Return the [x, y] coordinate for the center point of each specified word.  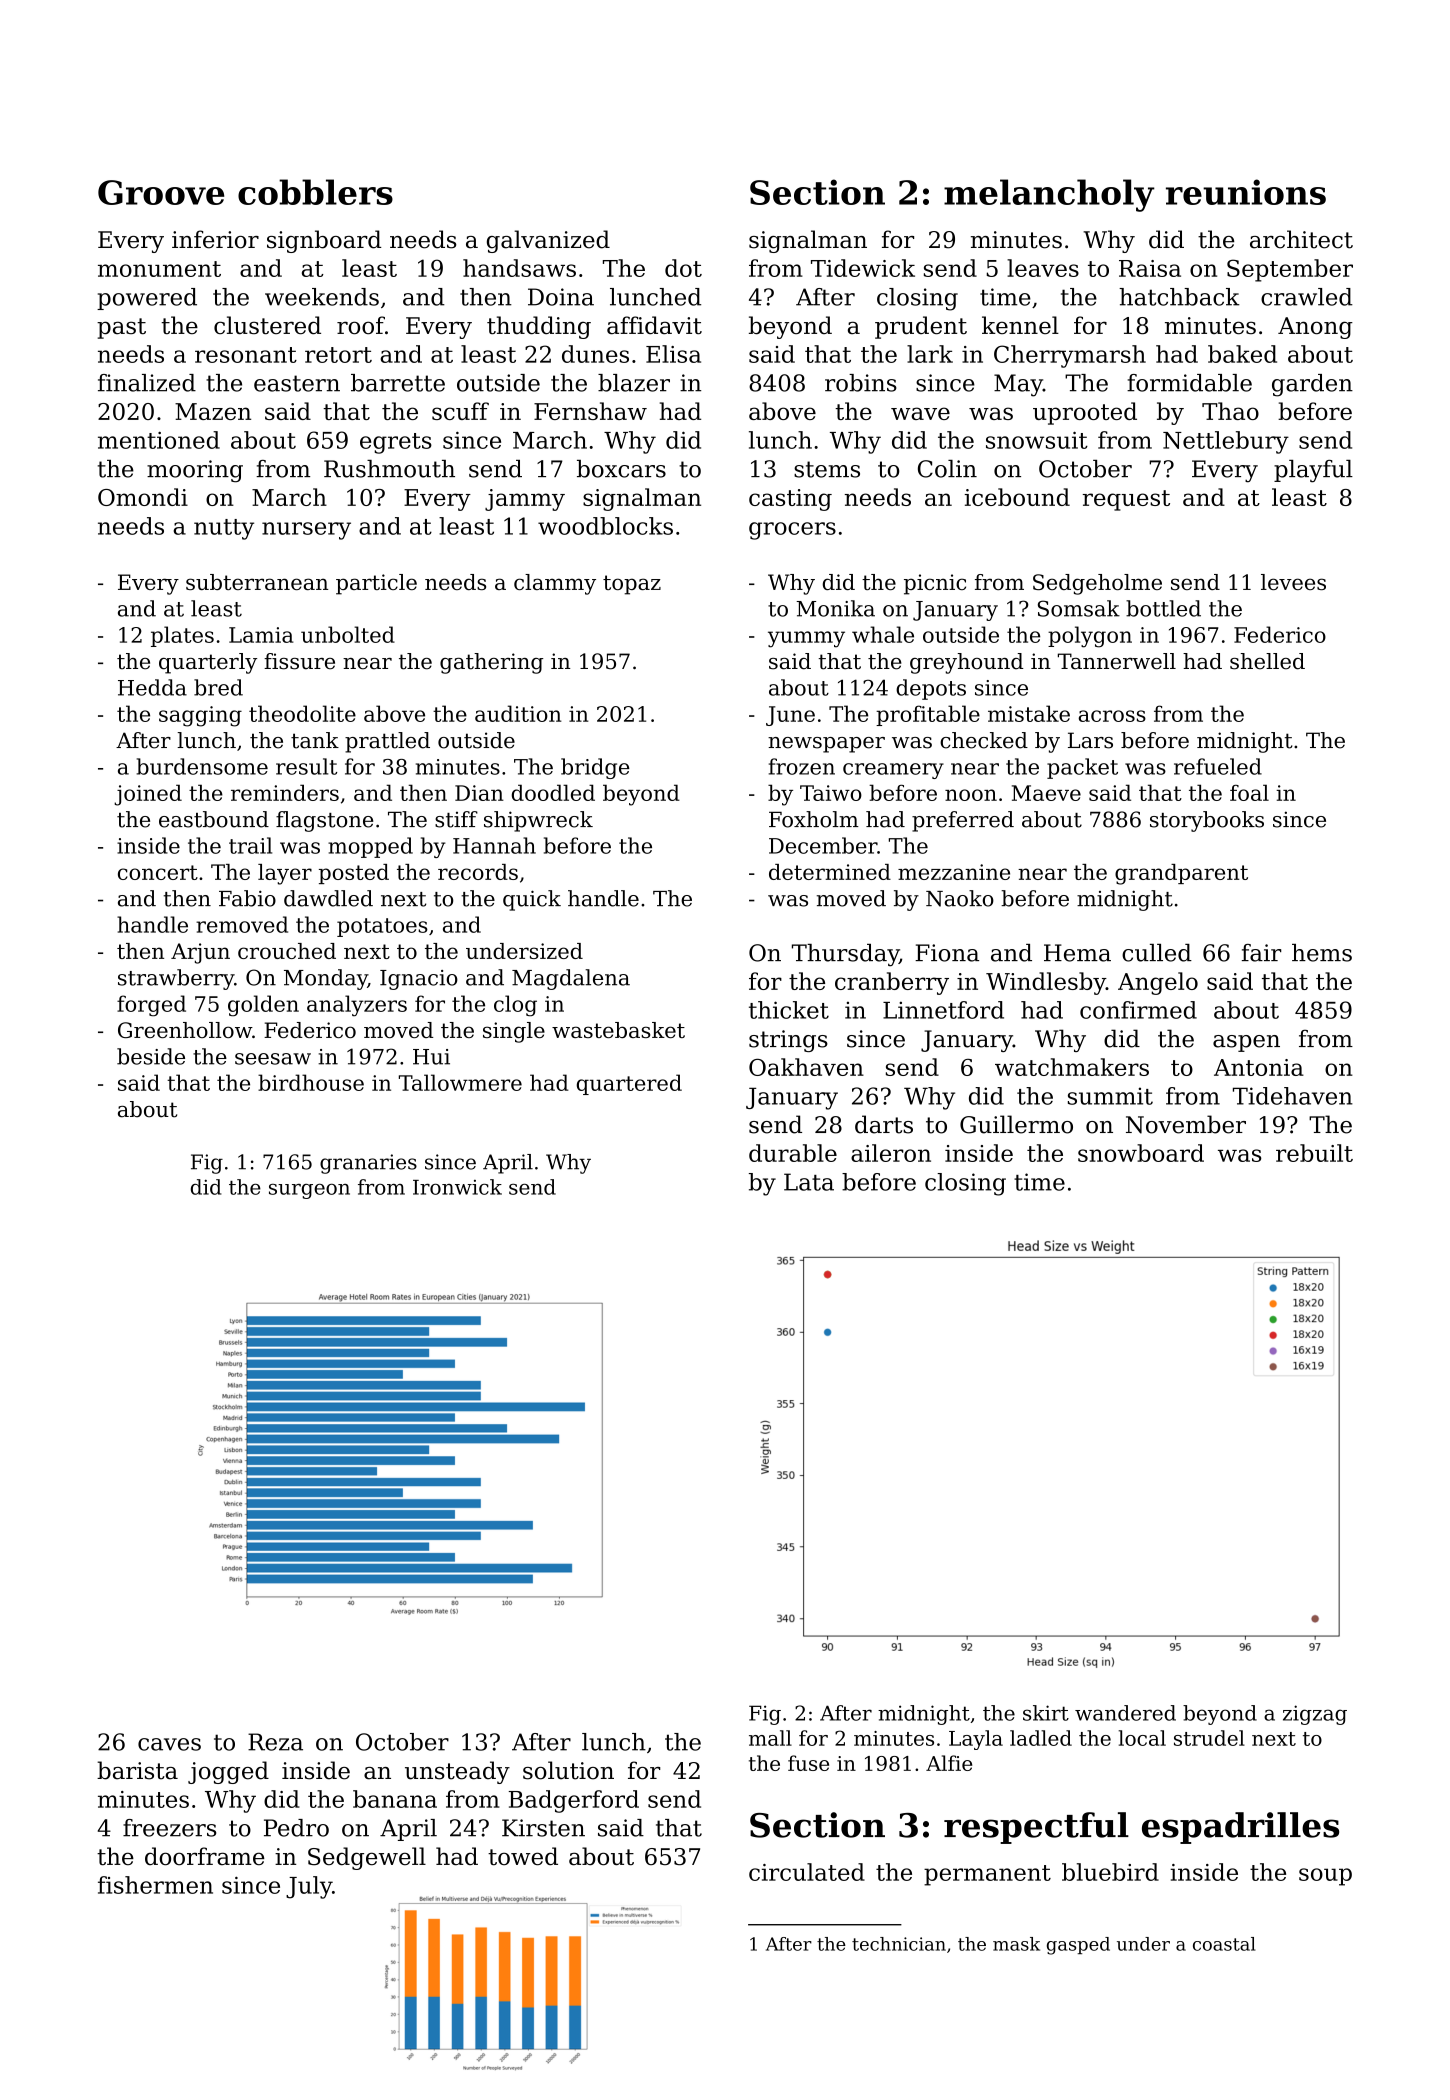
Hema [1077, 953]
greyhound [967, 663]
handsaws [519, 268]
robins [861, 383]
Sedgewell [367, 1858]
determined [830, 872]
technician [899, 1944]
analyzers [357, 1005]
